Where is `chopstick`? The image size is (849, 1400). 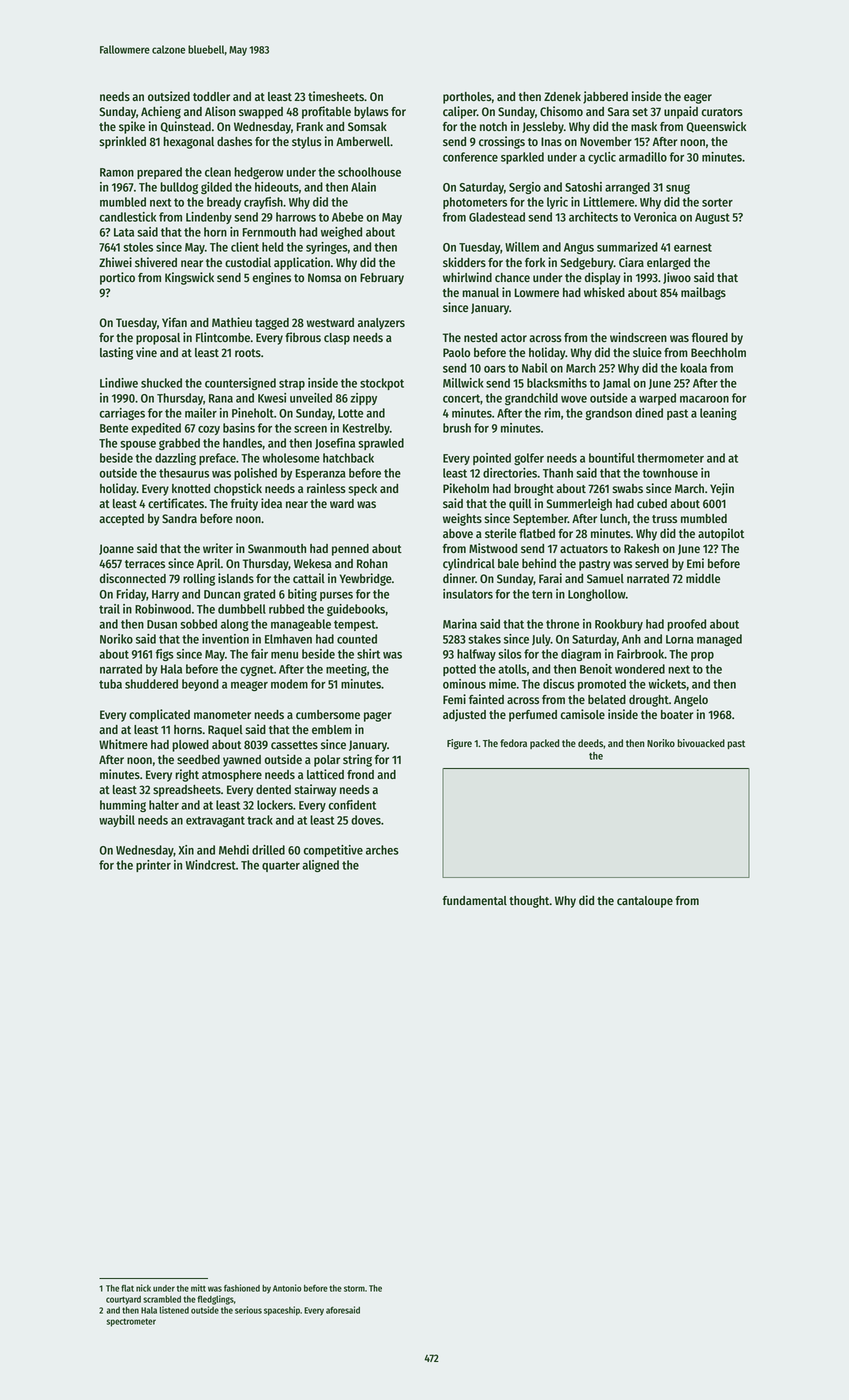
chopstick is located at coordinates (238, 489).
